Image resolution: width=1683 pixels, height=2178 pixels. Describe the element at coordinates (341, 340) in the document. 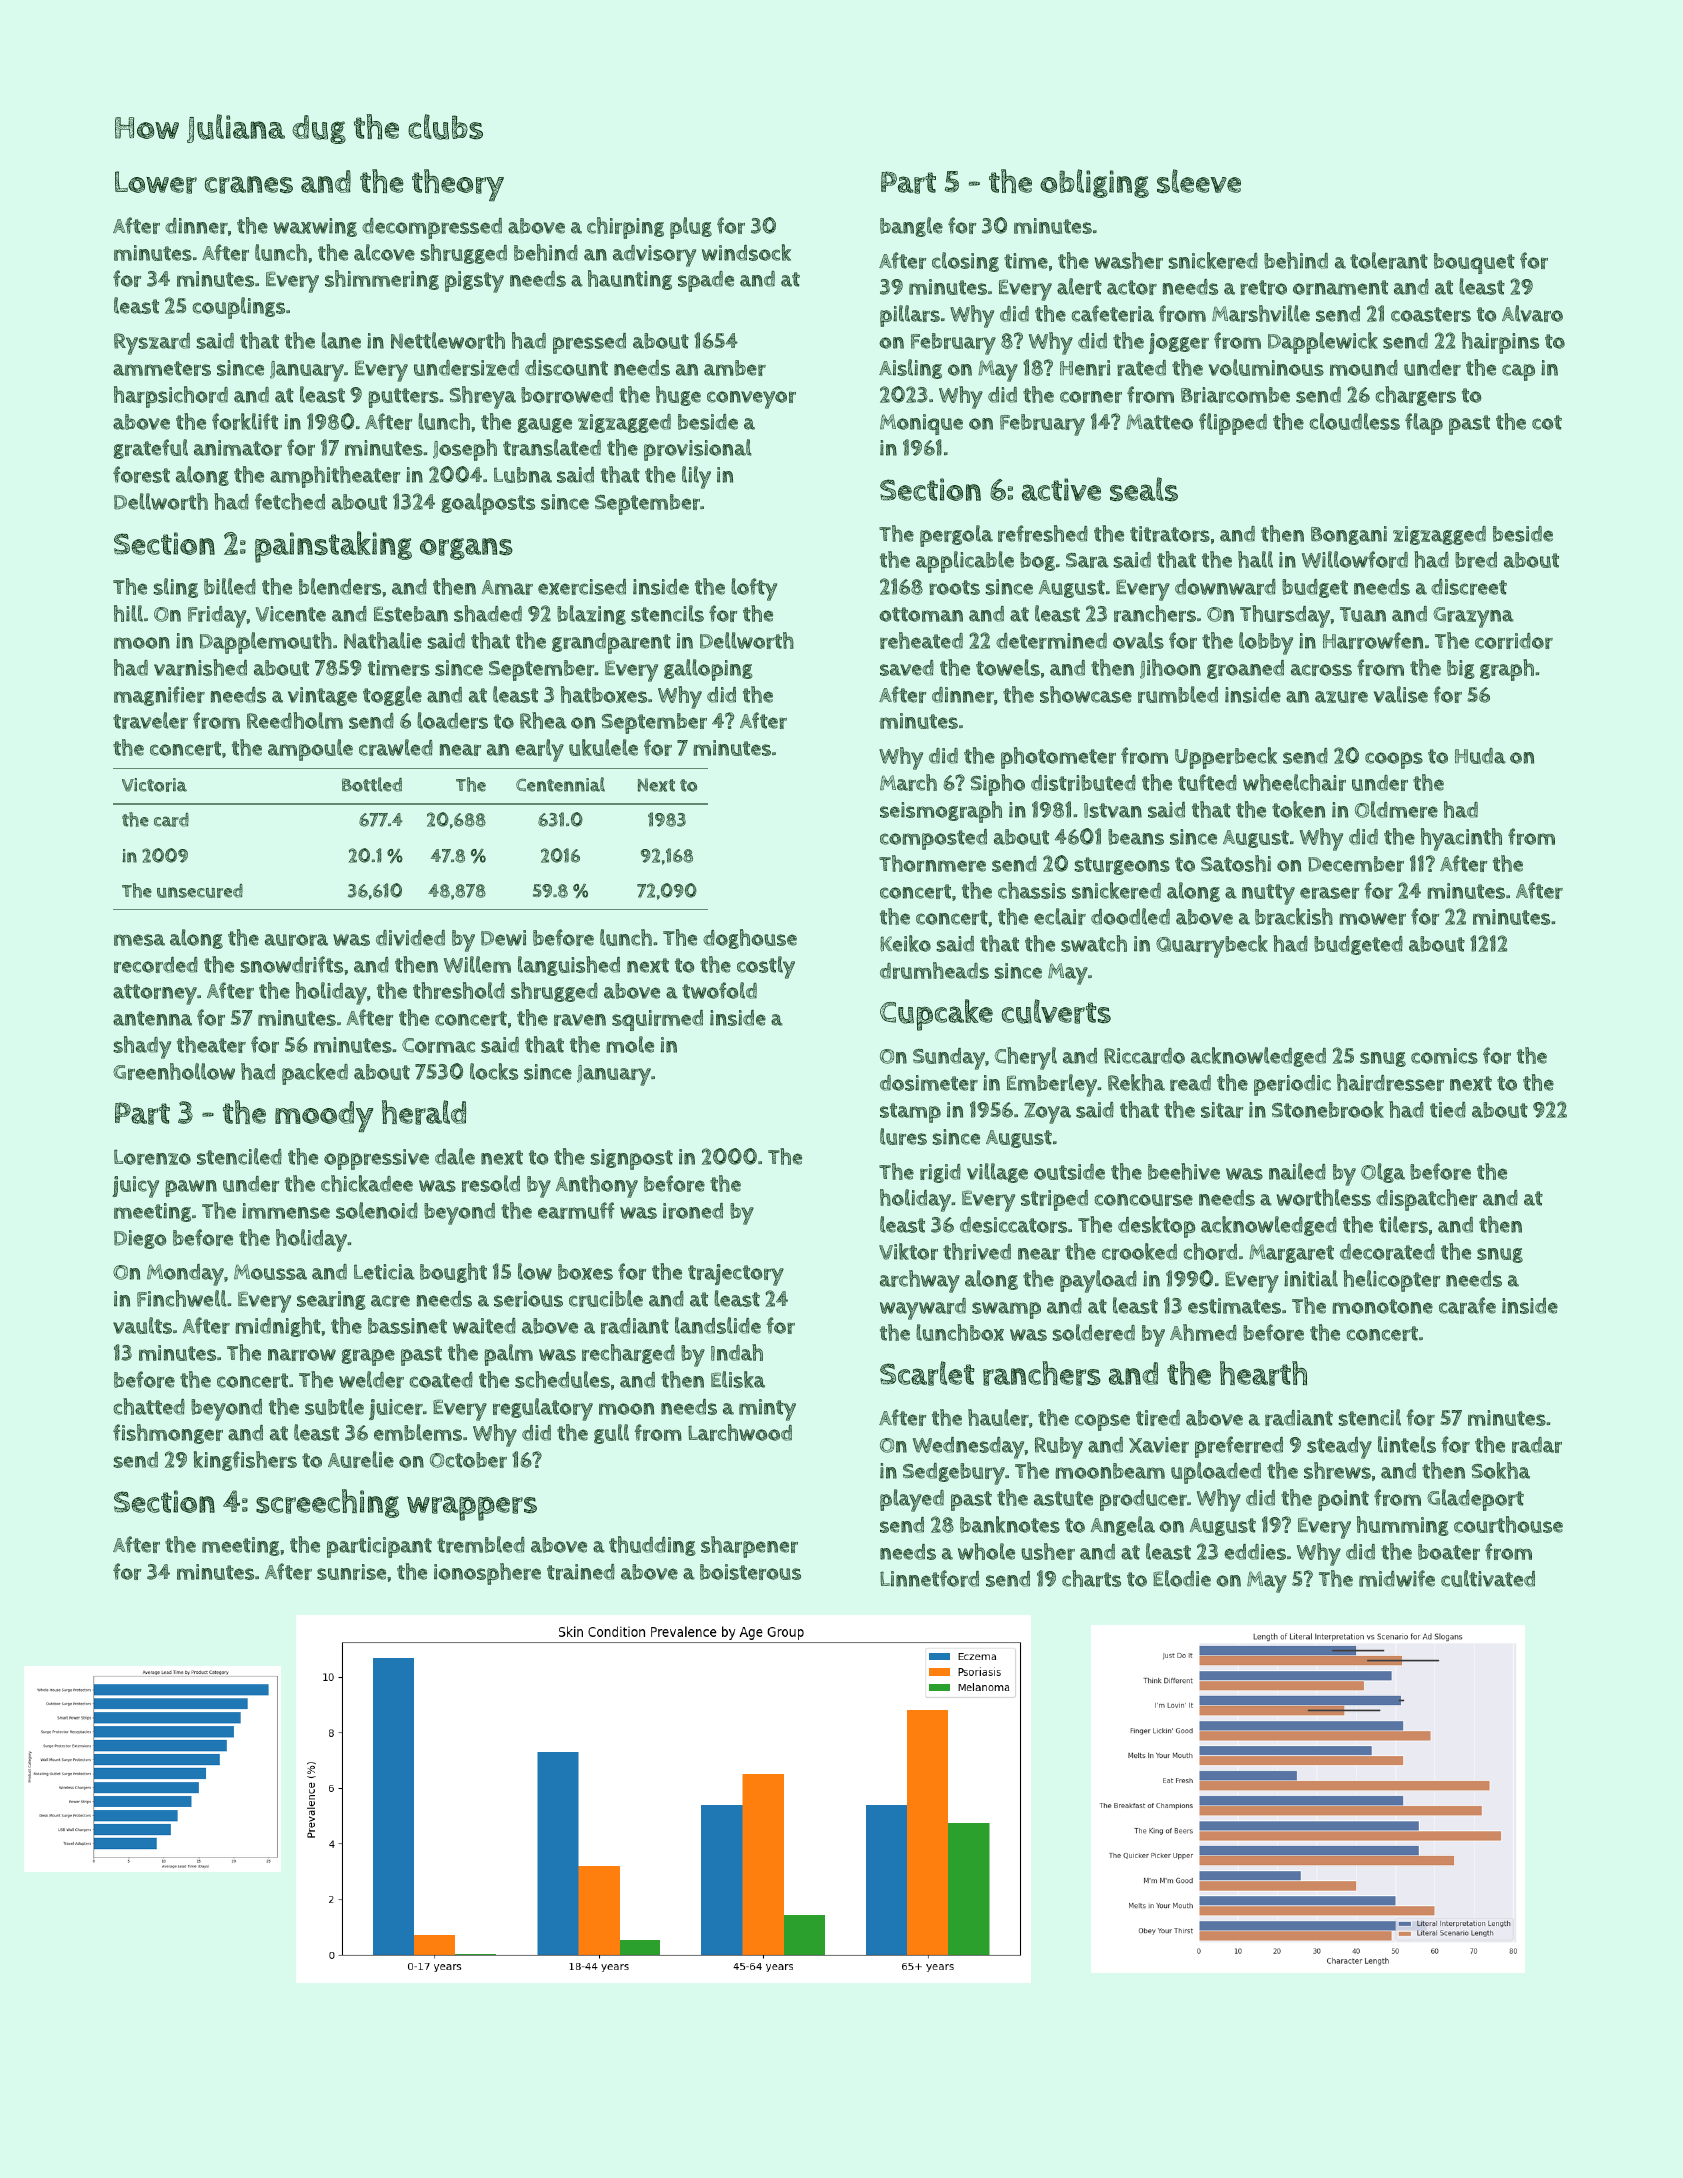

I see `lane` at that location.
